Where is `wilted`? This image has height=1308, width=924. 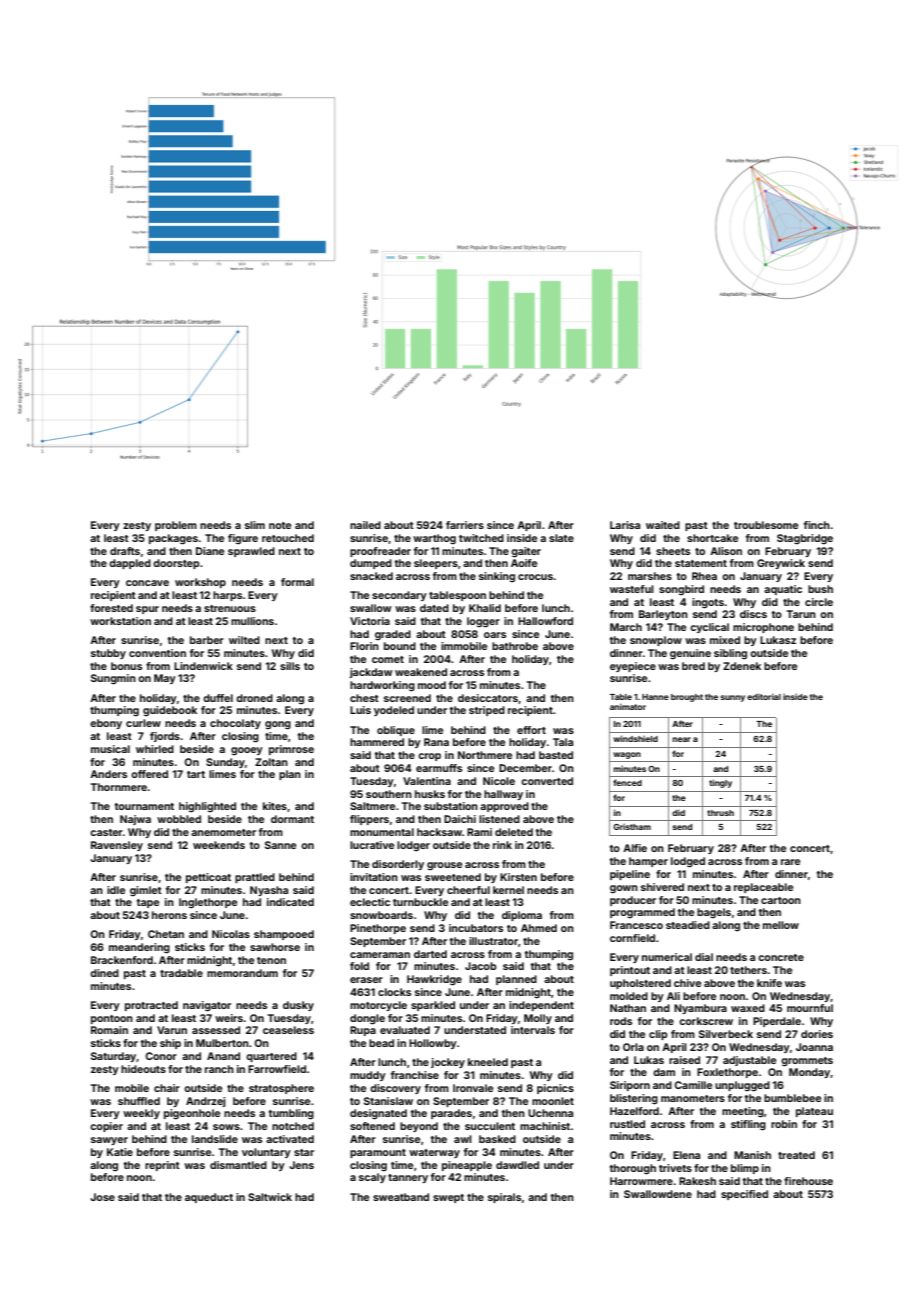 wilted is located at coordinates (244, 640).
